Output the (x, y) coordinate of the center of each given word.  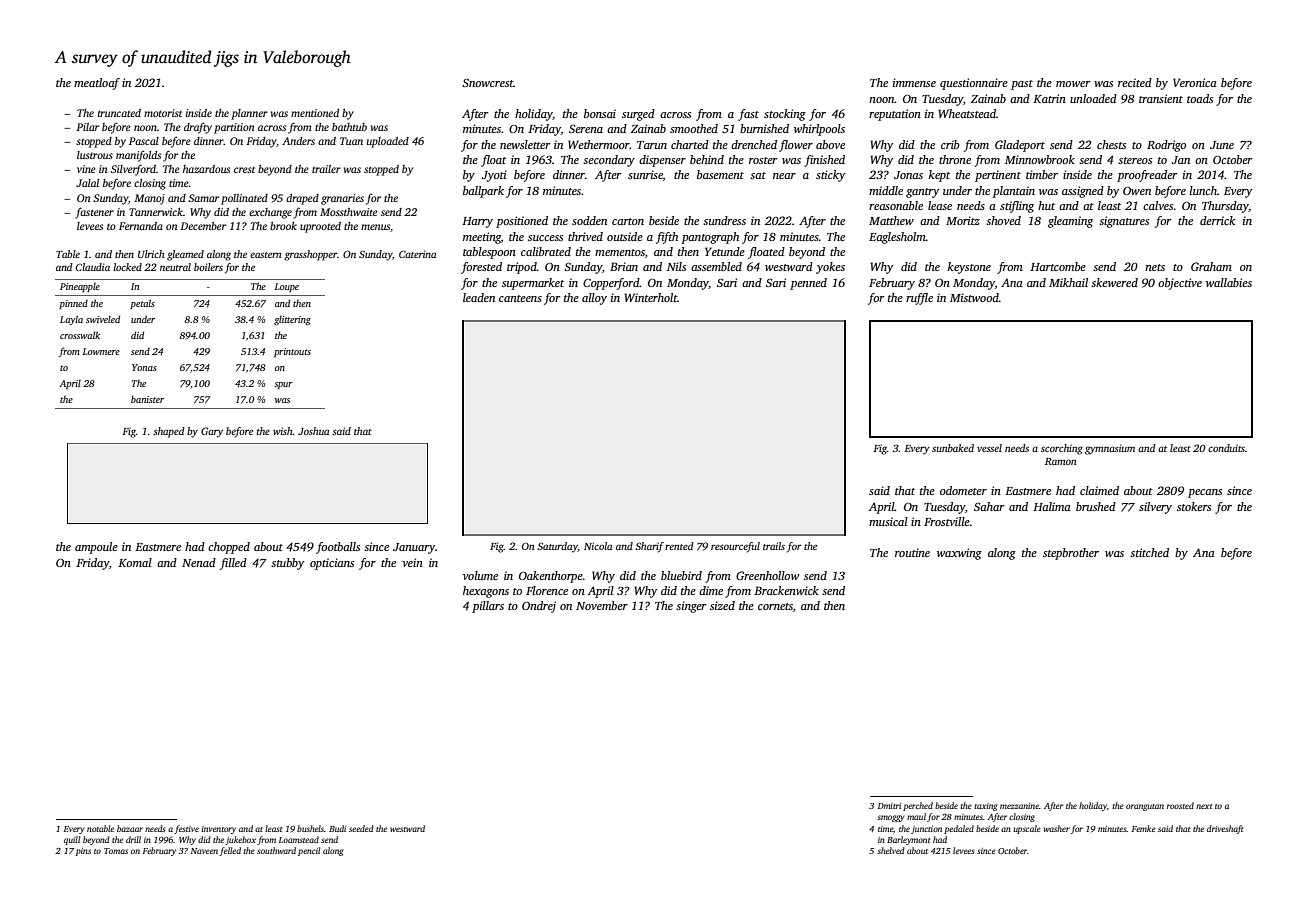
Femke (1144, 828)
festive (186, 829)
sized (722, 605)
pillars (488, 607)
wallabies (1229, 282)
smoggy (891, 818)
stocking (785, 115)
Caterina (417, 254)
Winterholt (650, 297)
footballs (338, 548)
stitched (1149, 552)
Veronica (1195, 82)
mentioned (315, 113)
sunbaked (953, 448)
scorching (1062, 449)
